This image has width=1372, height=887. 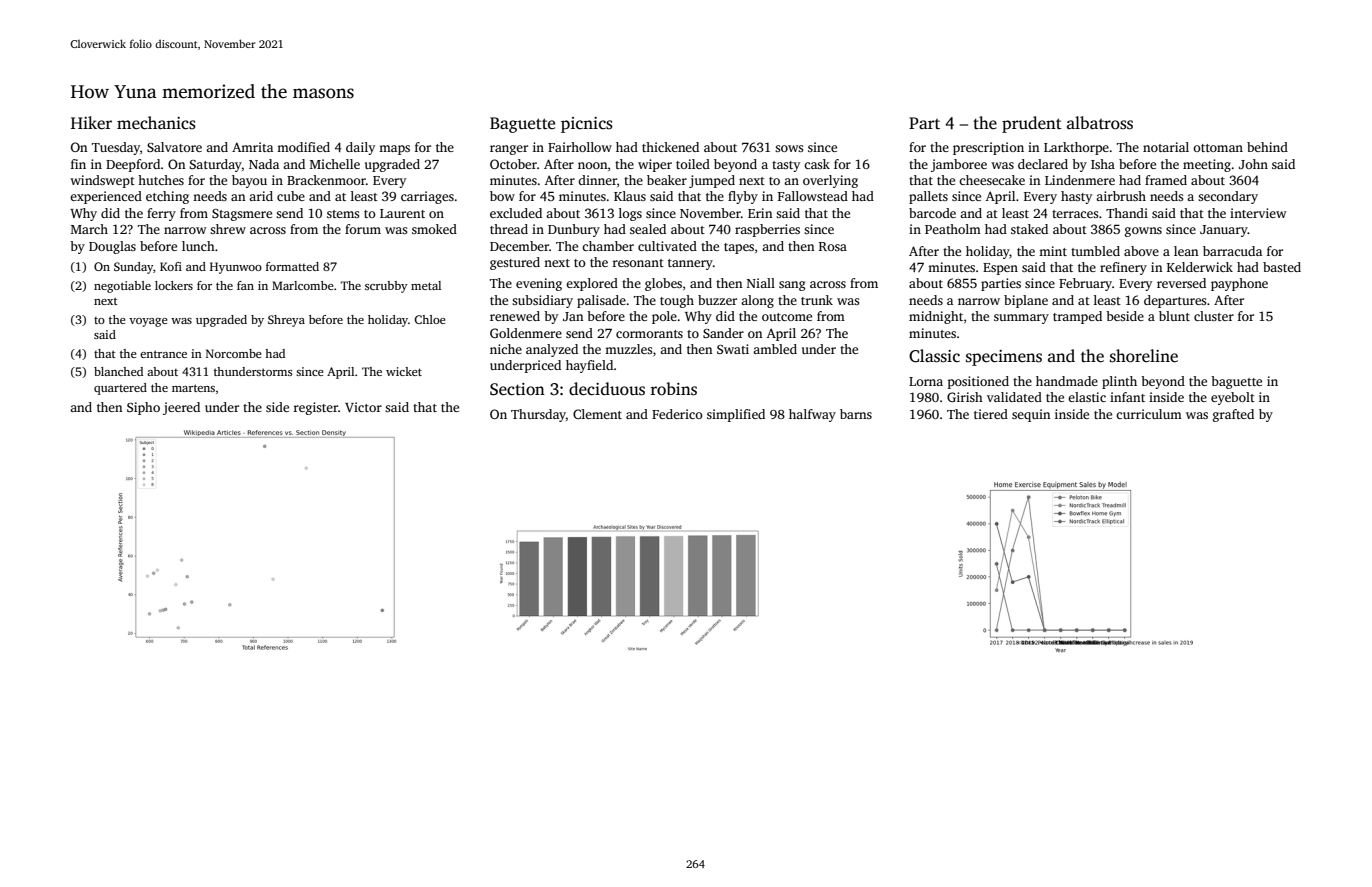 I want to click on Lindenmere, so click(x=1080, y=180).
